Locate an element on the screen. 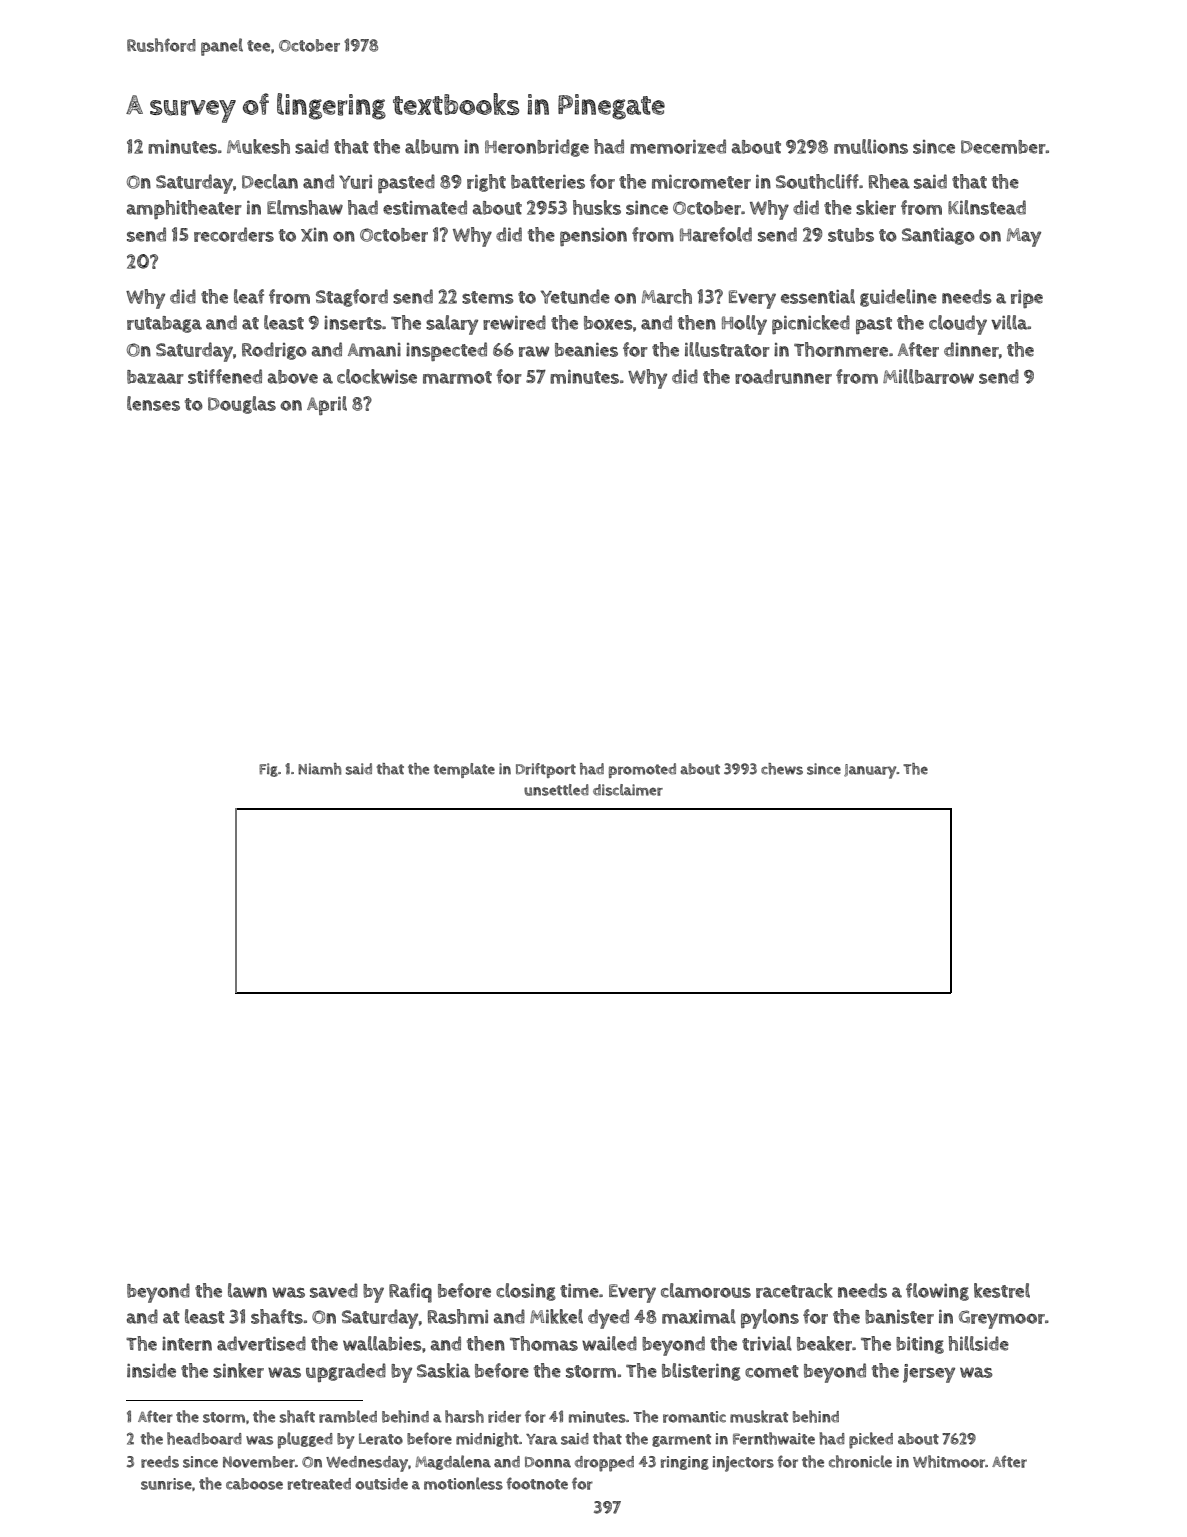 The height and width of the screenshot is (1537, 1187). Fig is located at coordinates (268, 770).
